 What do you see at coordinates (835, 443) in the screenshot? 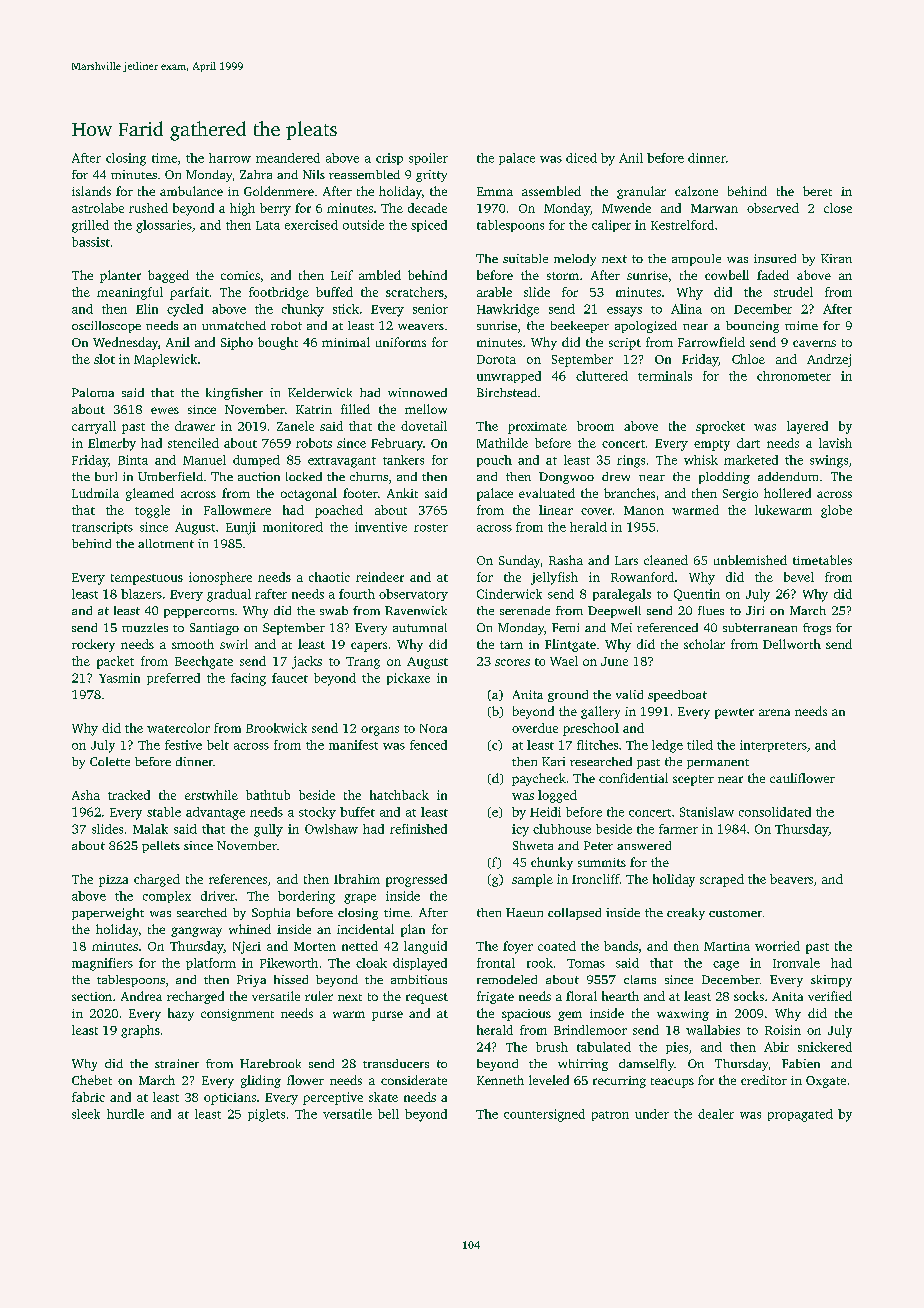
I see `lavish` at bounding box center [835, 443].
